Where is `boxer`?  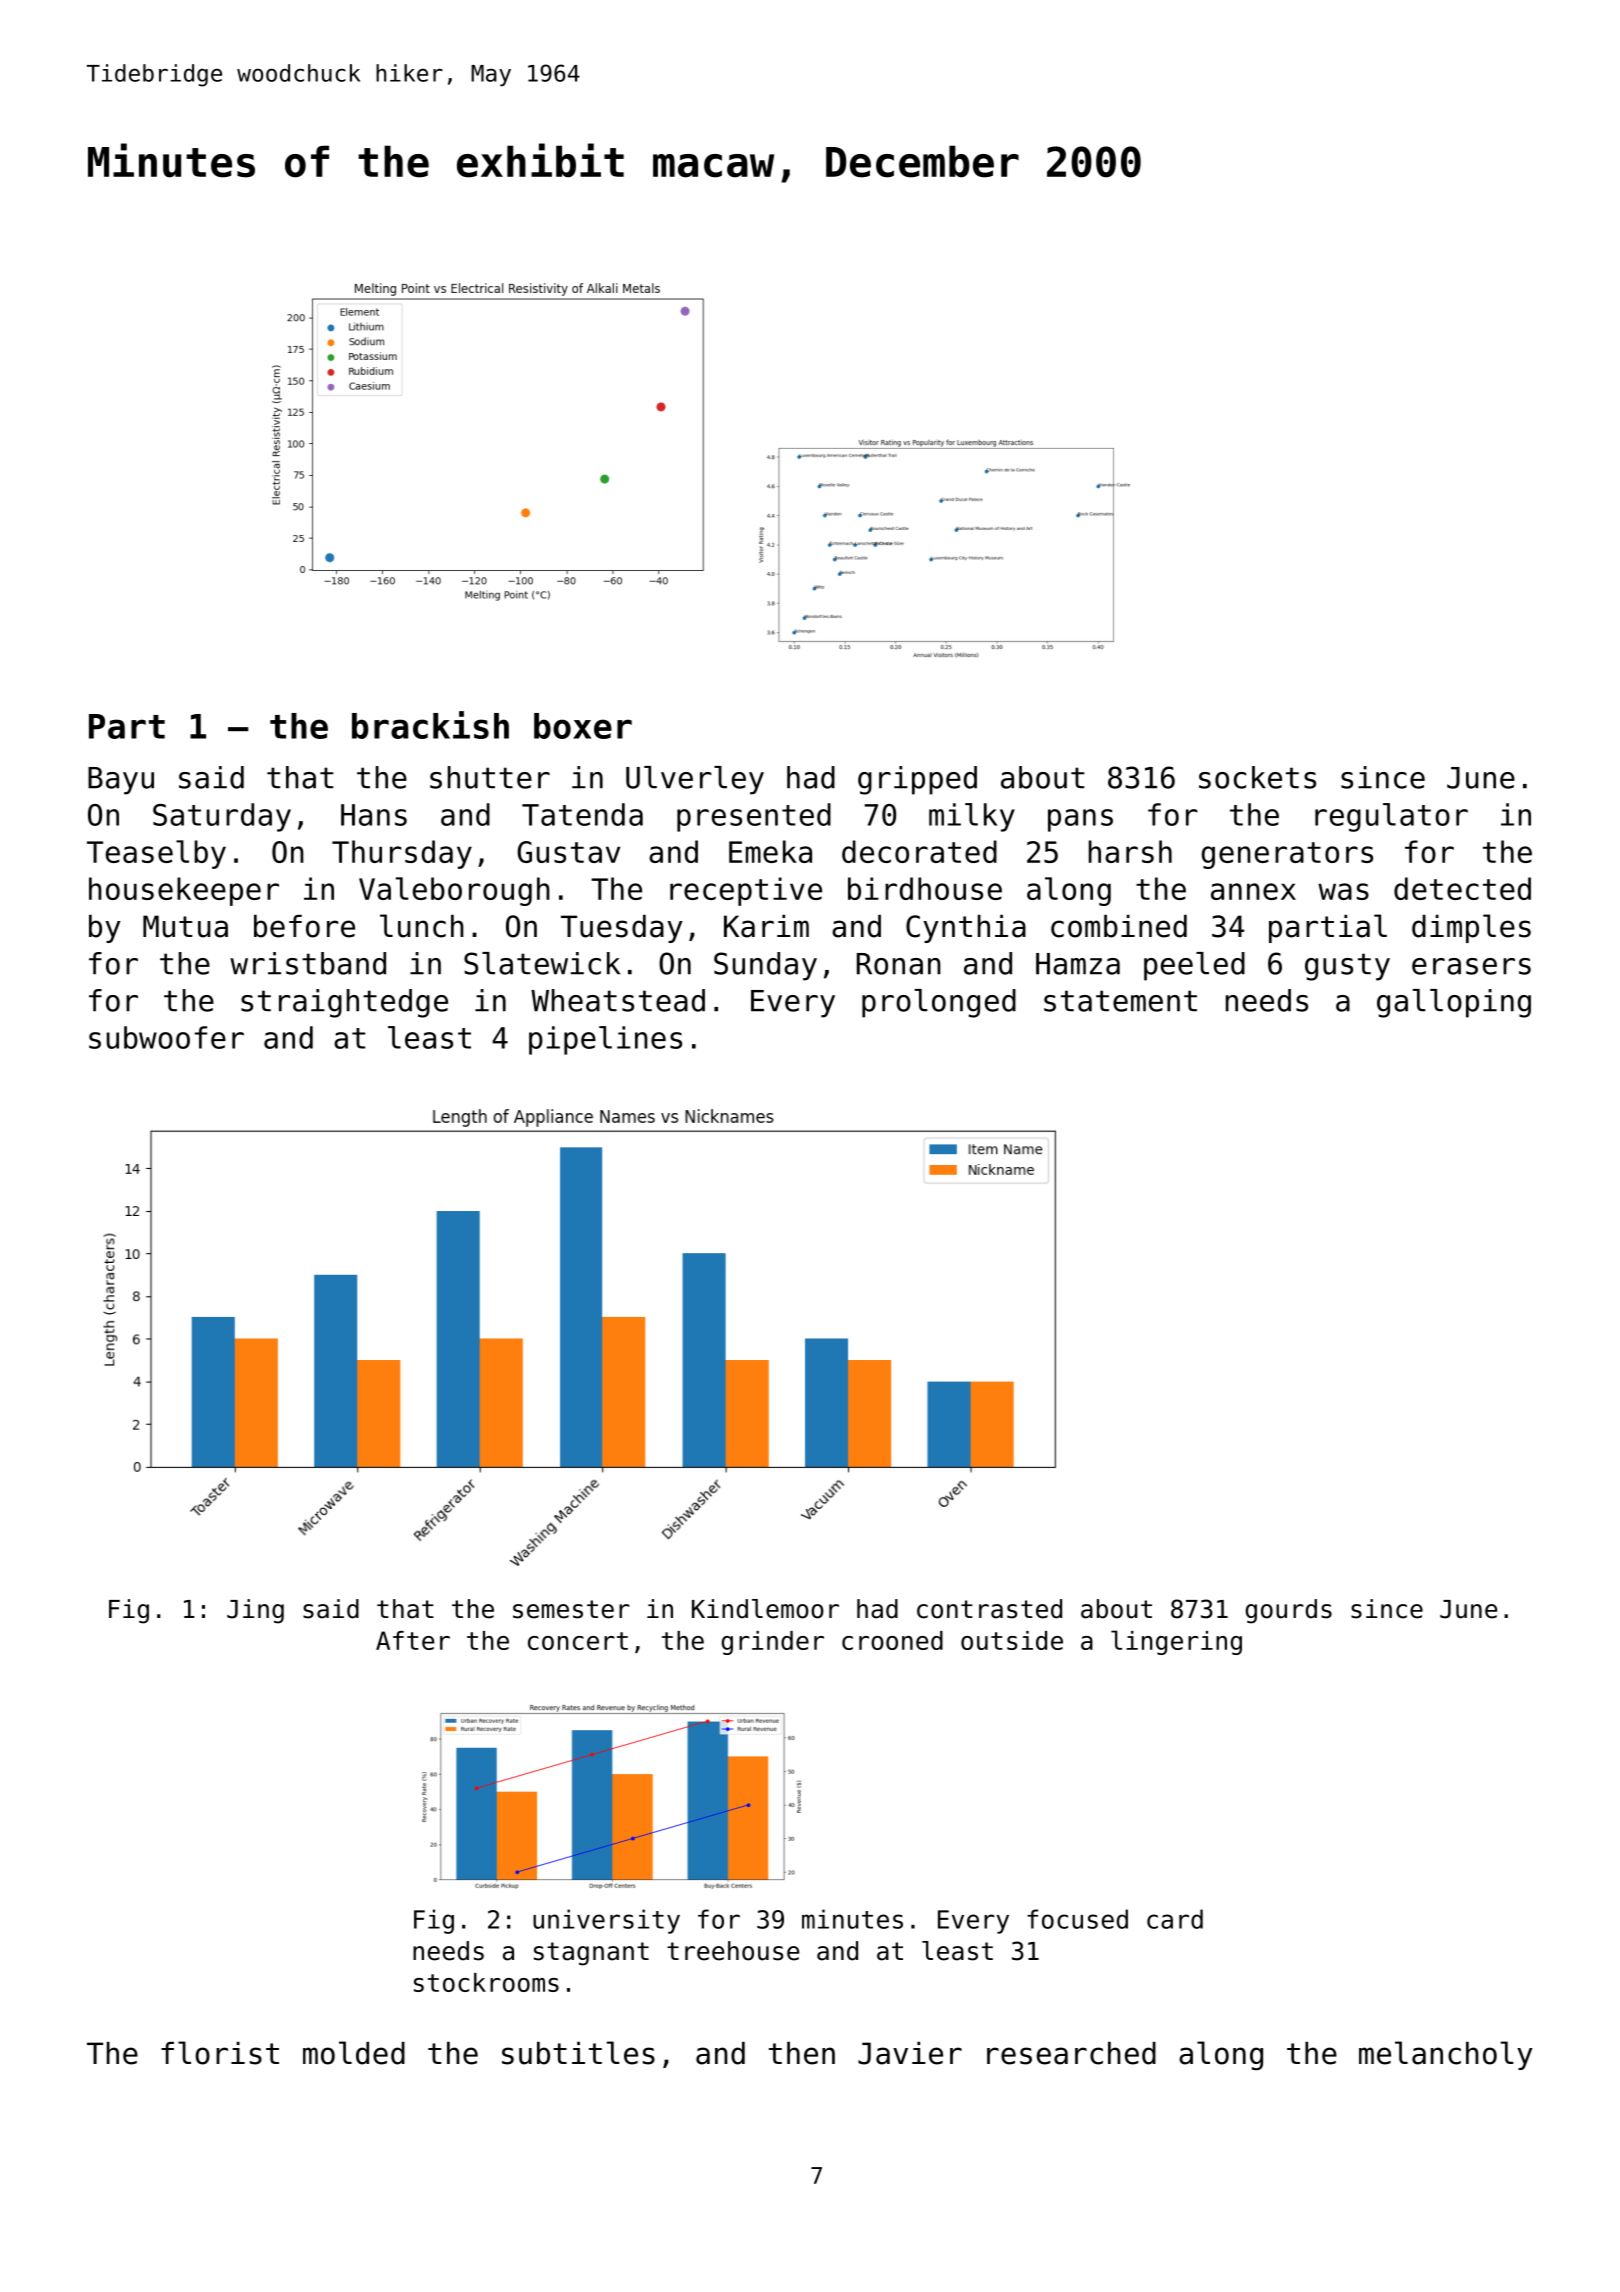
boxer is located at coordinates (583, 726).
